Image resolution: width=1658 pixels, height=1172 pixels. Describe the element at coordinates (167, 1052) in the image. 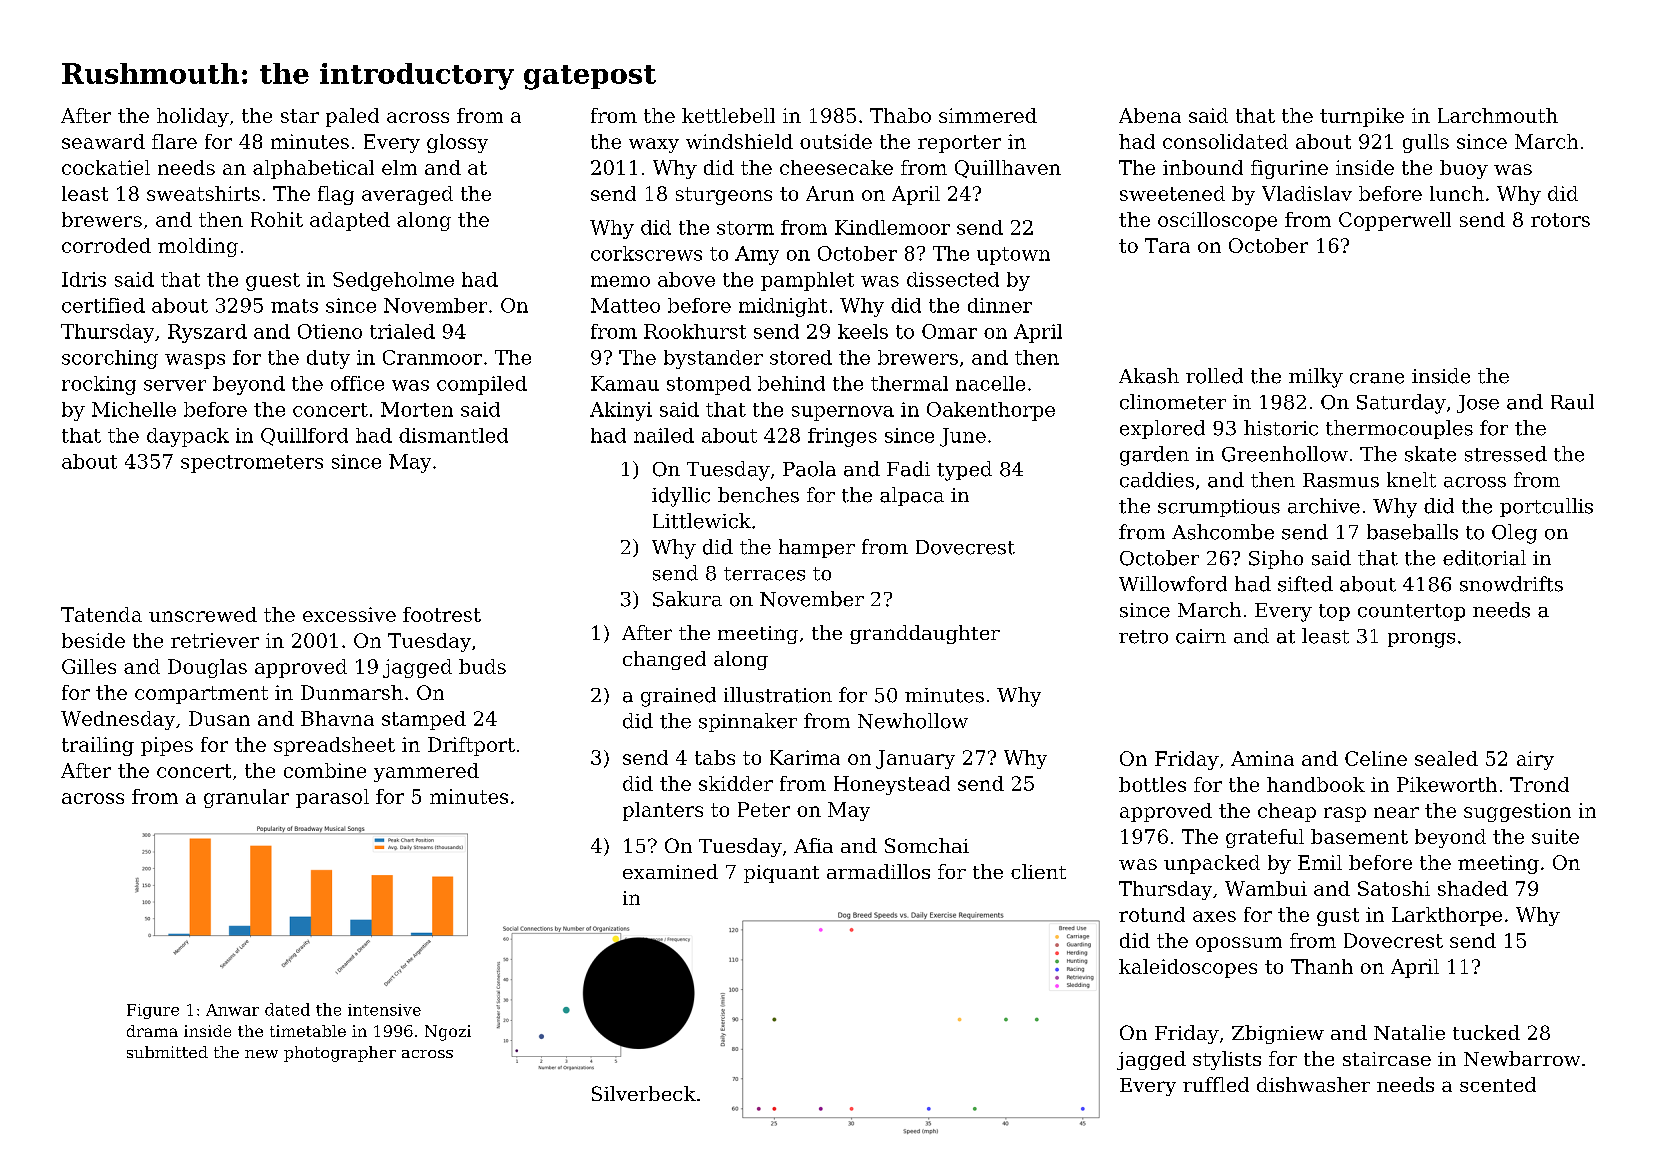

I see `submitted` at that location.
